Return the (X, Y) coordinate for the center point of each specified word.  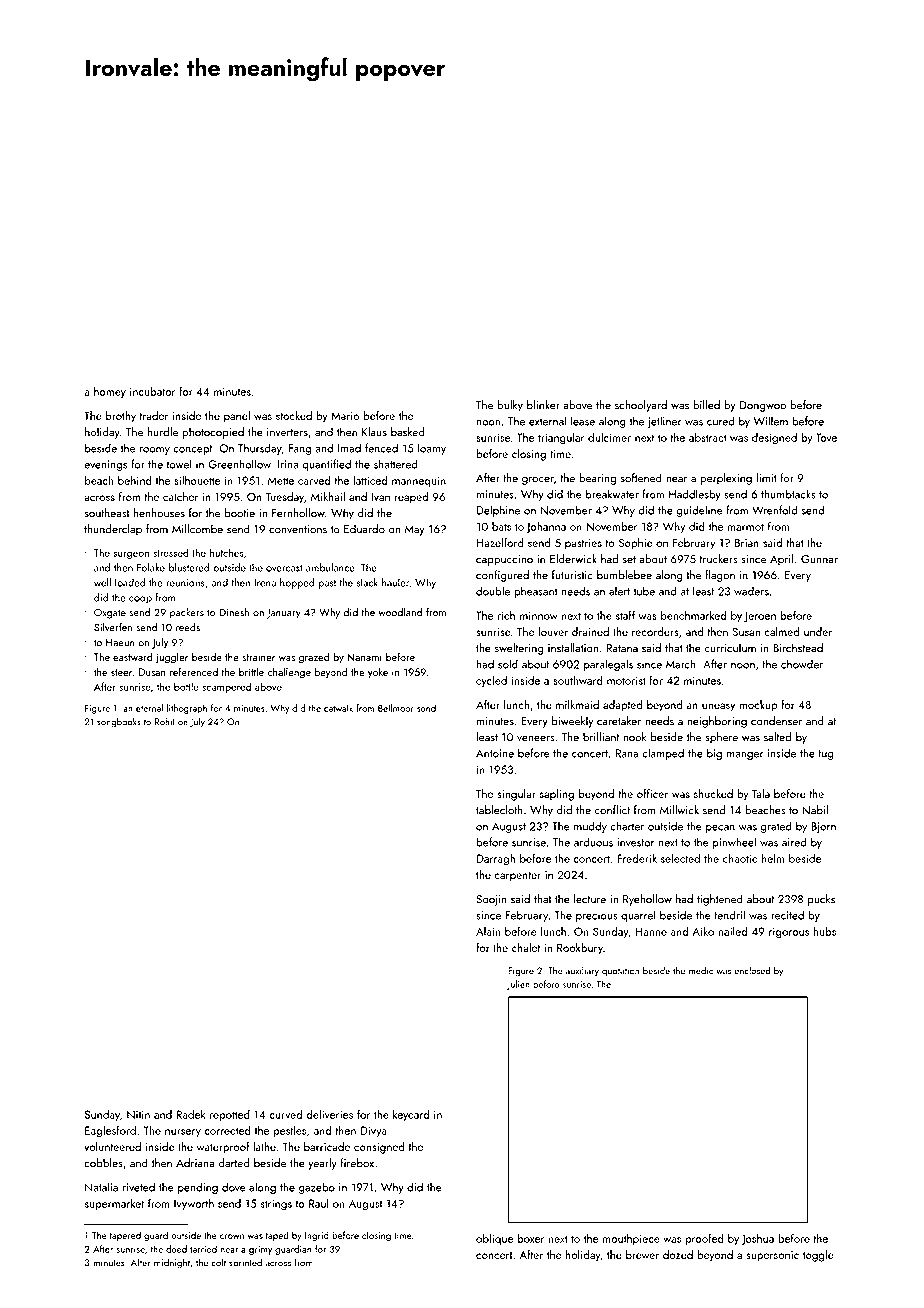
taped (277, 1236)
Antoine (495, 753)
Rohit (165, 722)
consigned (379, 1148)
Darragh (496, 860)
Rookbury (580, 949)
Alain (488, 931)
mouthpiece (631, 1239)
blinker (543, 405)
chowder (802, 664)
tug (825, 755)
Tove (826, 437)
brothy (121, 417)
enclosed (752, 971)
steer (121, 672)
